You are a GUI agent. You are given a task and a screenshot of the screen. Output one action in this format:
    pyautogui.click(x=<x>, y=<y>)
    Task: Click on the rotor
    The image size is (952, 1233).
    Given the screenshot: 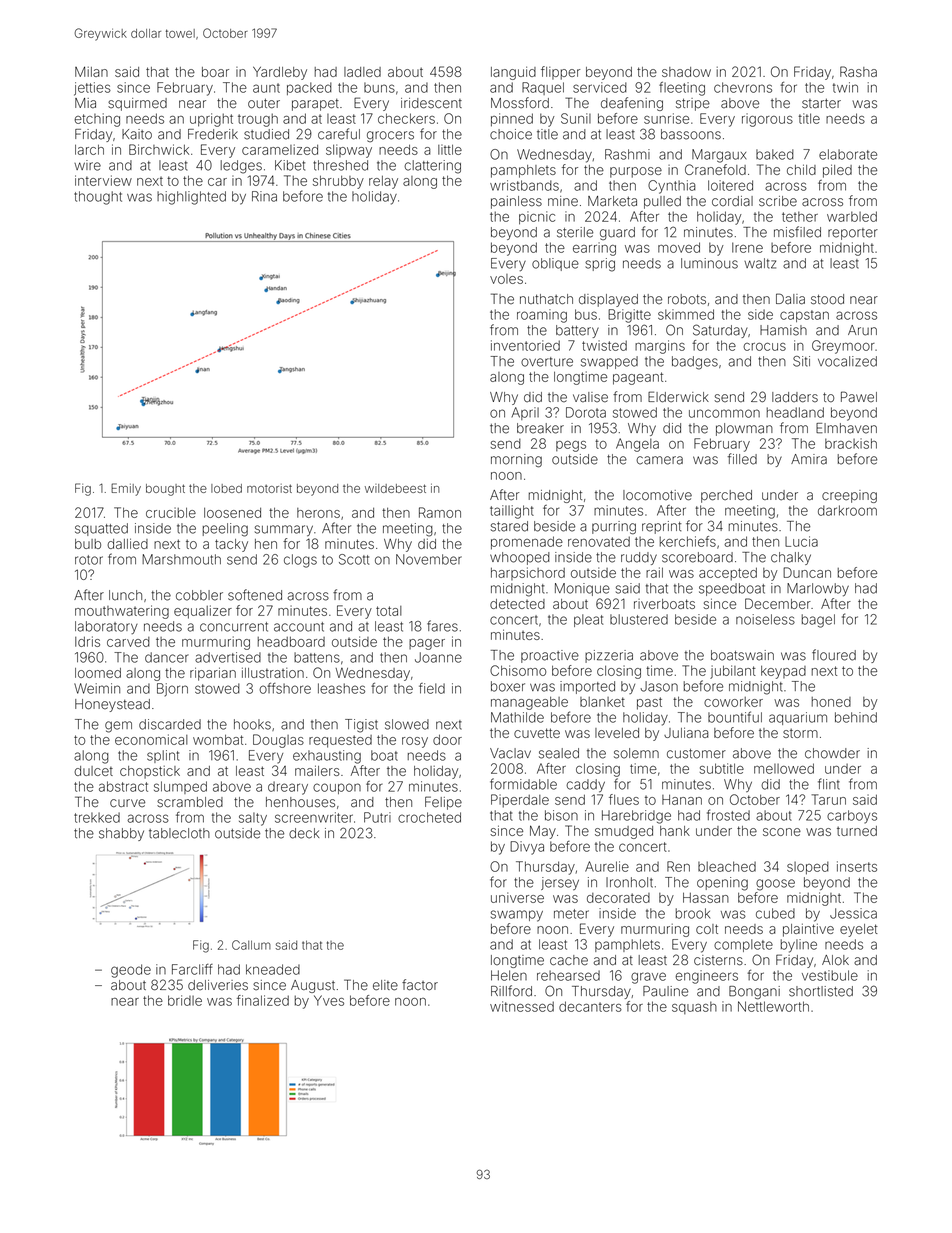 What is the action you would take?
    pyautogui.click(x=89, y=560)
